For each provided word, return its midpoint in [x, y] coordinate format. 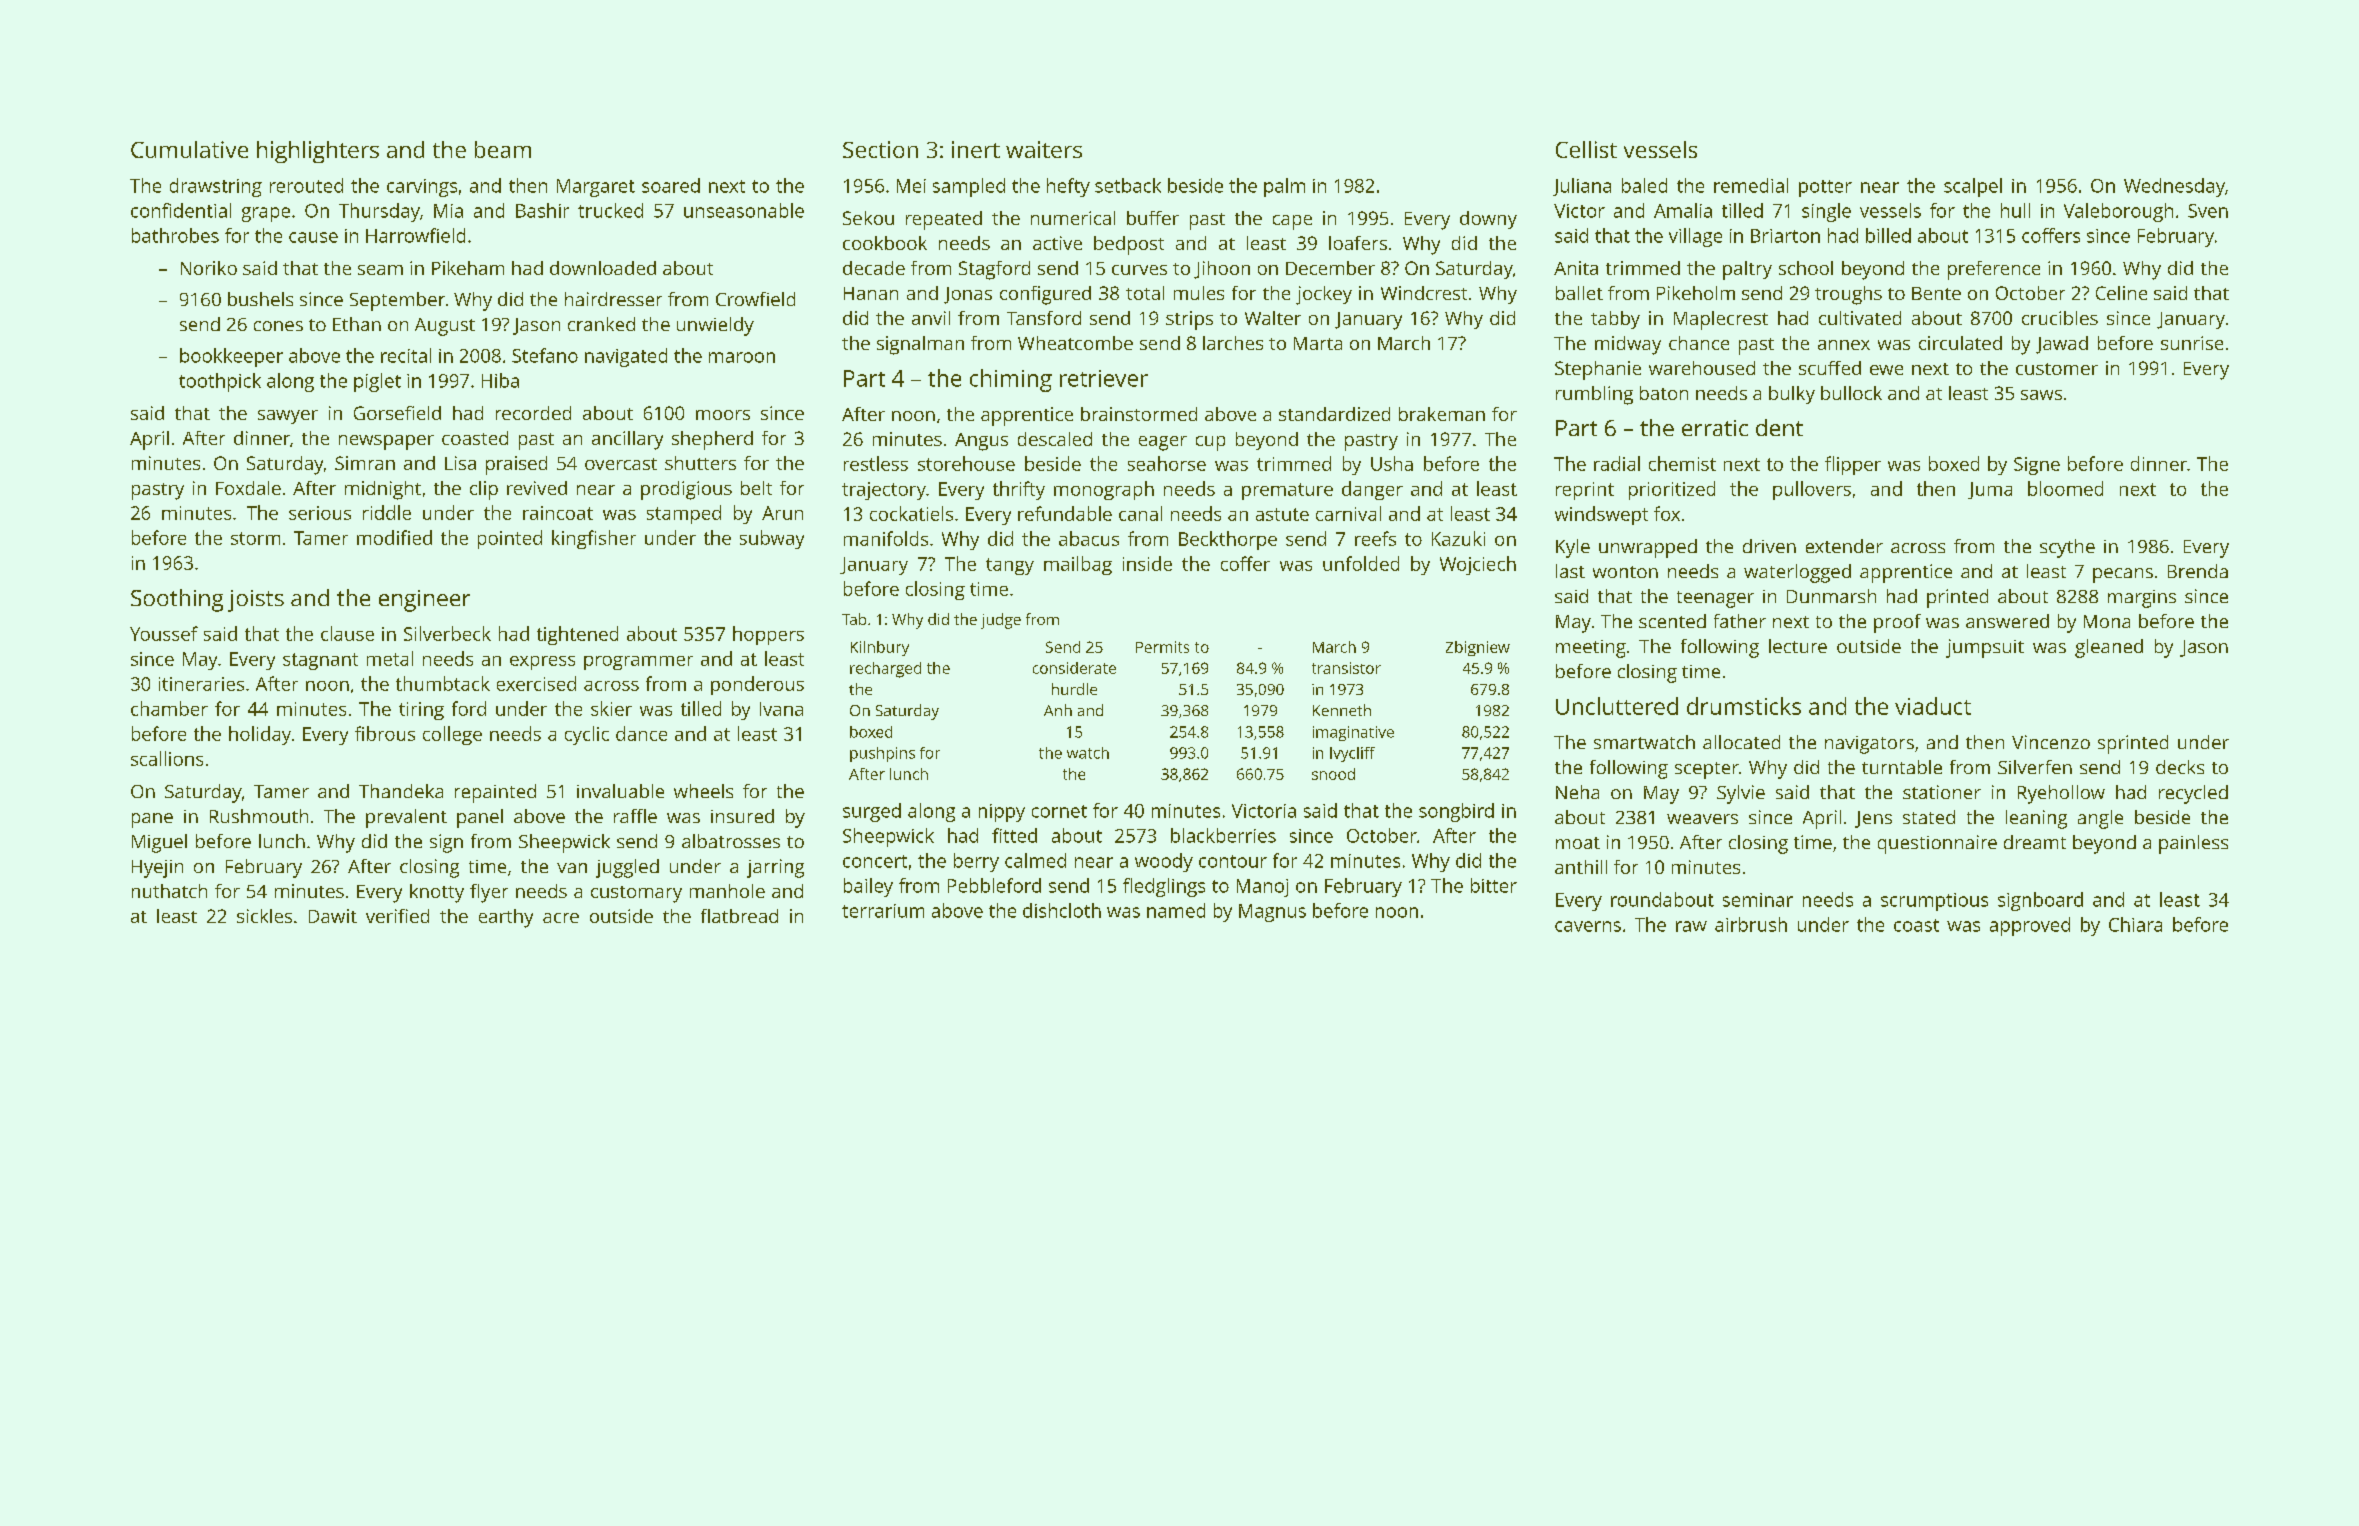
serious [320, 513]
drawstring [216, 187]
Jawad [2062, 345]
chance [1699, 343]
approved [2030, 926]
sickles [264, 916]
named [1176, 910]
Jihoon [1222, 270]
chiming [1011, 380]
